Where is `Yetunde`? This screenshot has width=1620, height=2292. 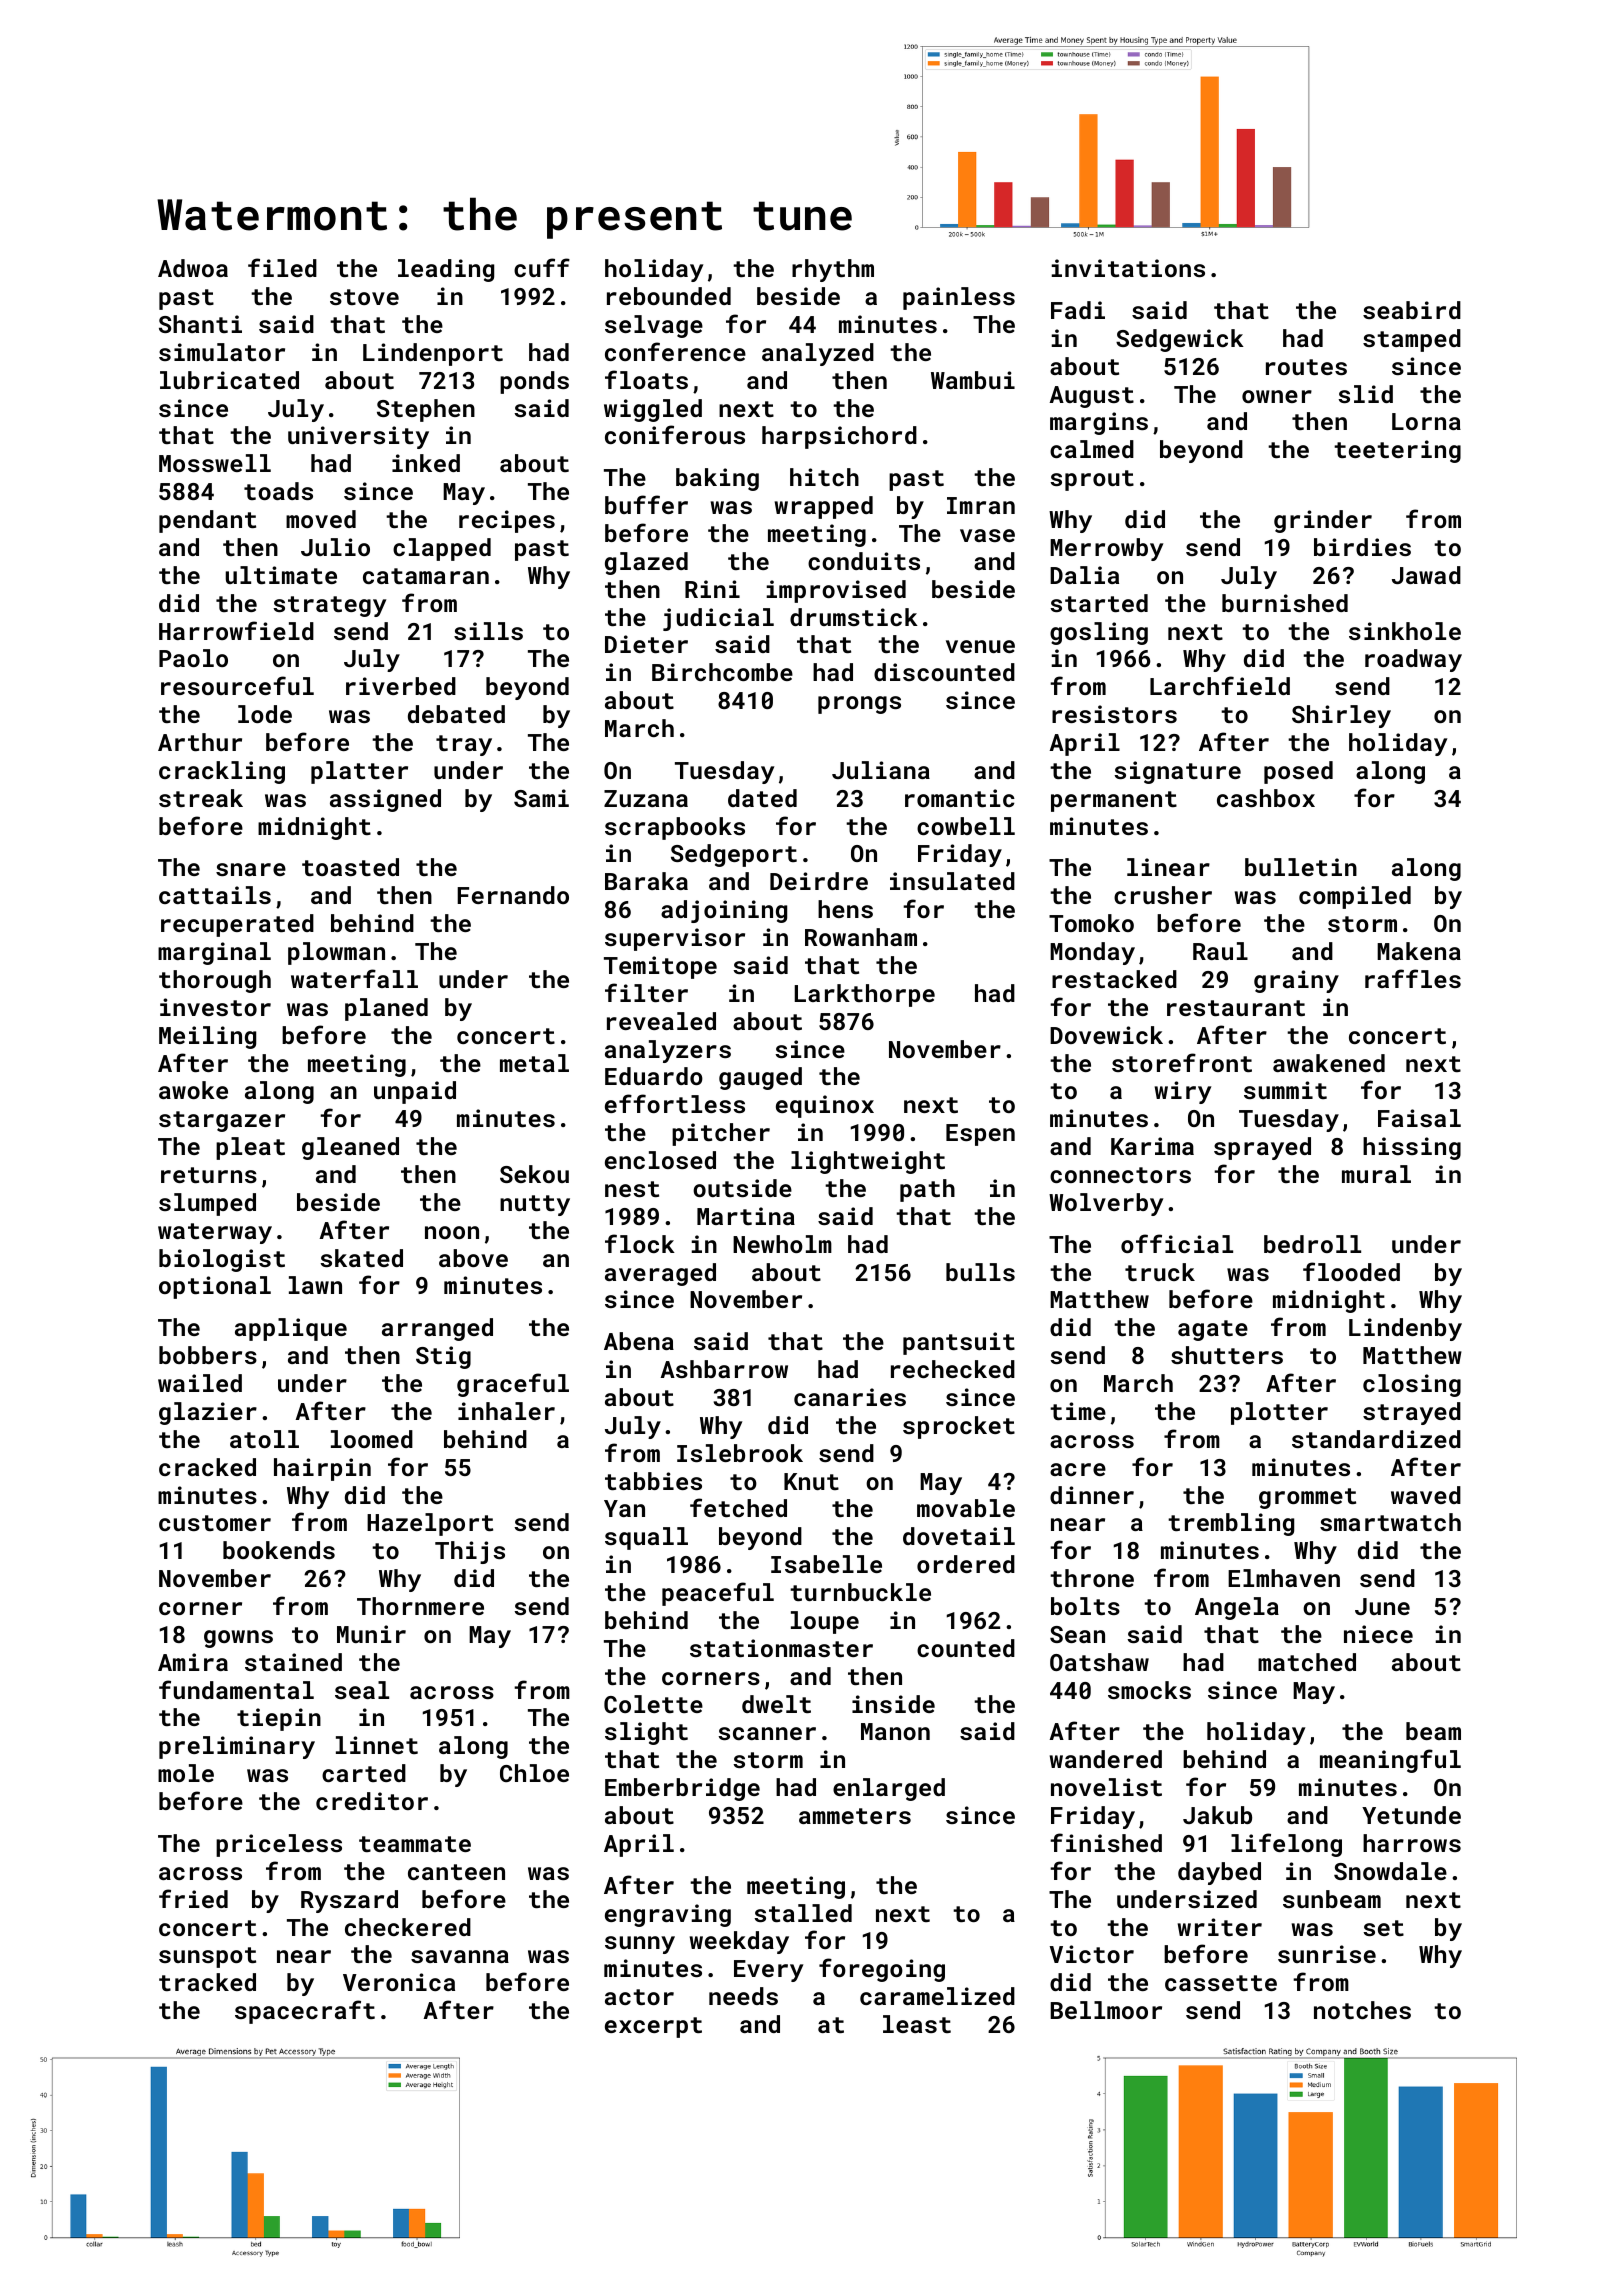 Yetunde is located at coordinates (1411, 1815).
